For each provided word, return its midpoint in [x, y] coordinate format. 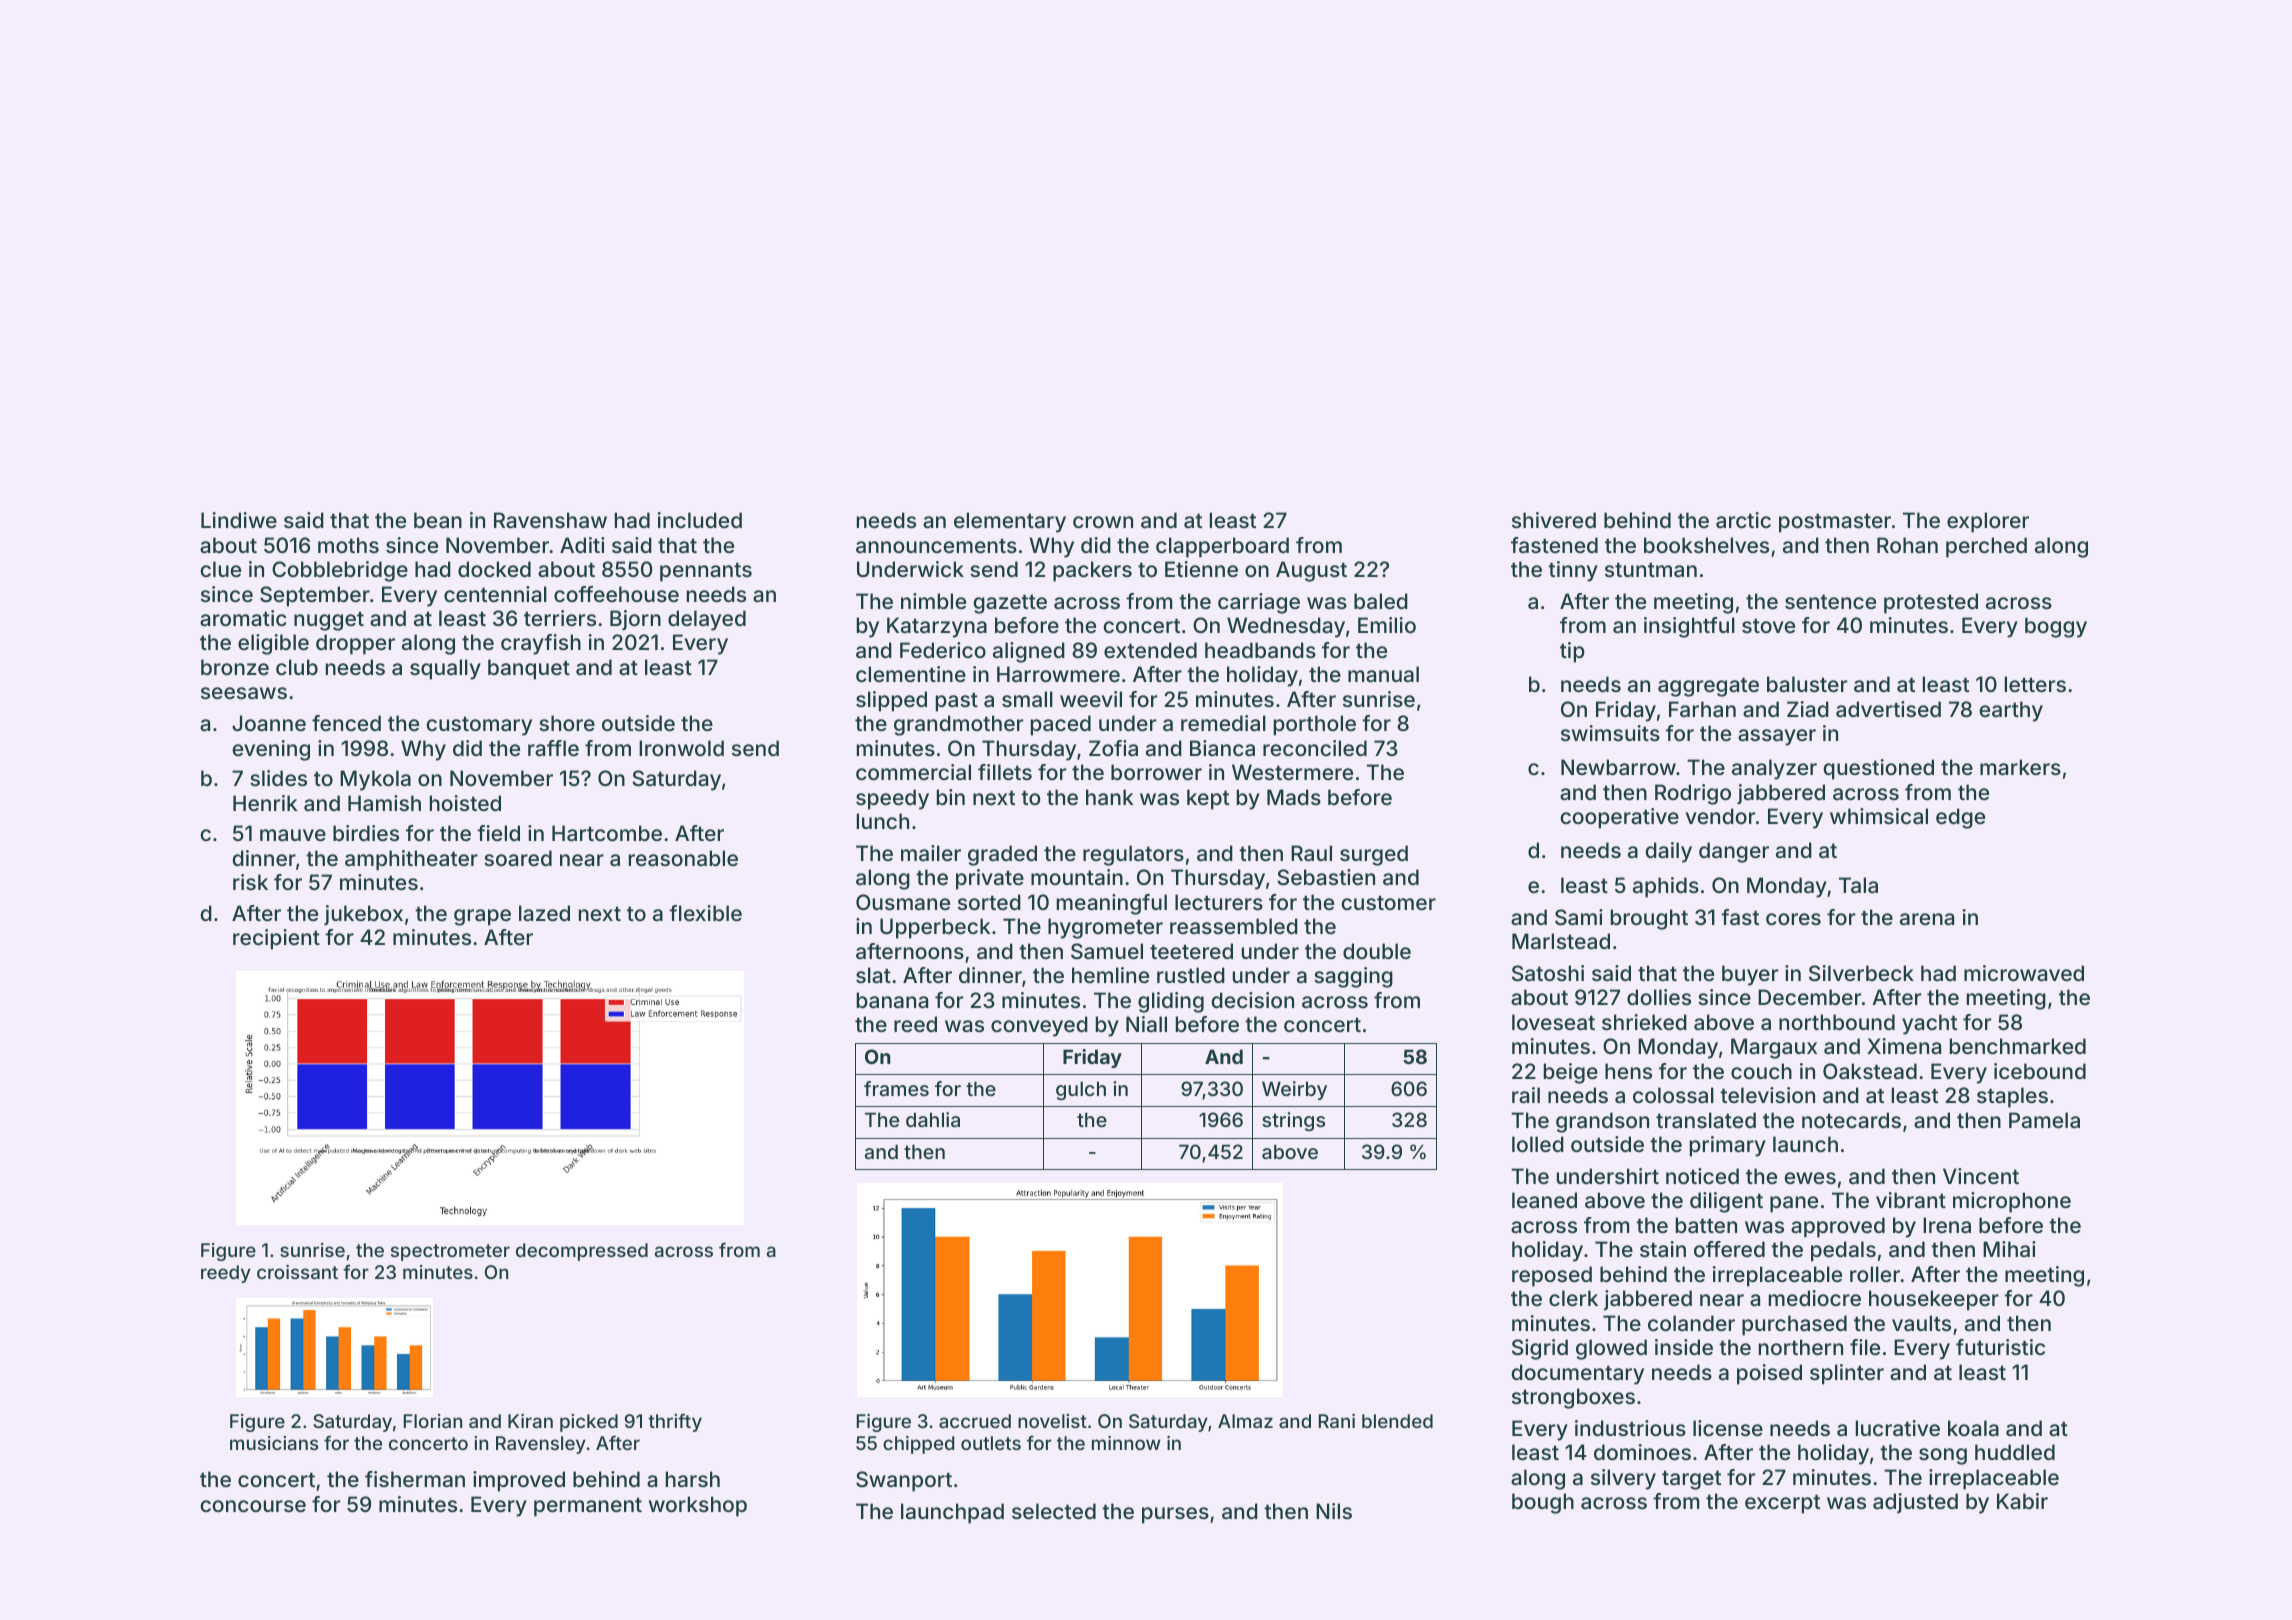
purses [1175, 1515]
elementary [1010, 522]
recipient [276, 939]
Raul [1311, 853]
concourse [253, 1506]
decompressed [582, 1252]
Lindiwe [239, 520]
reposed [1552, 1276]
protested [1931, 603]
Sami [1579, 917]
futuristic [2000, 1347]
